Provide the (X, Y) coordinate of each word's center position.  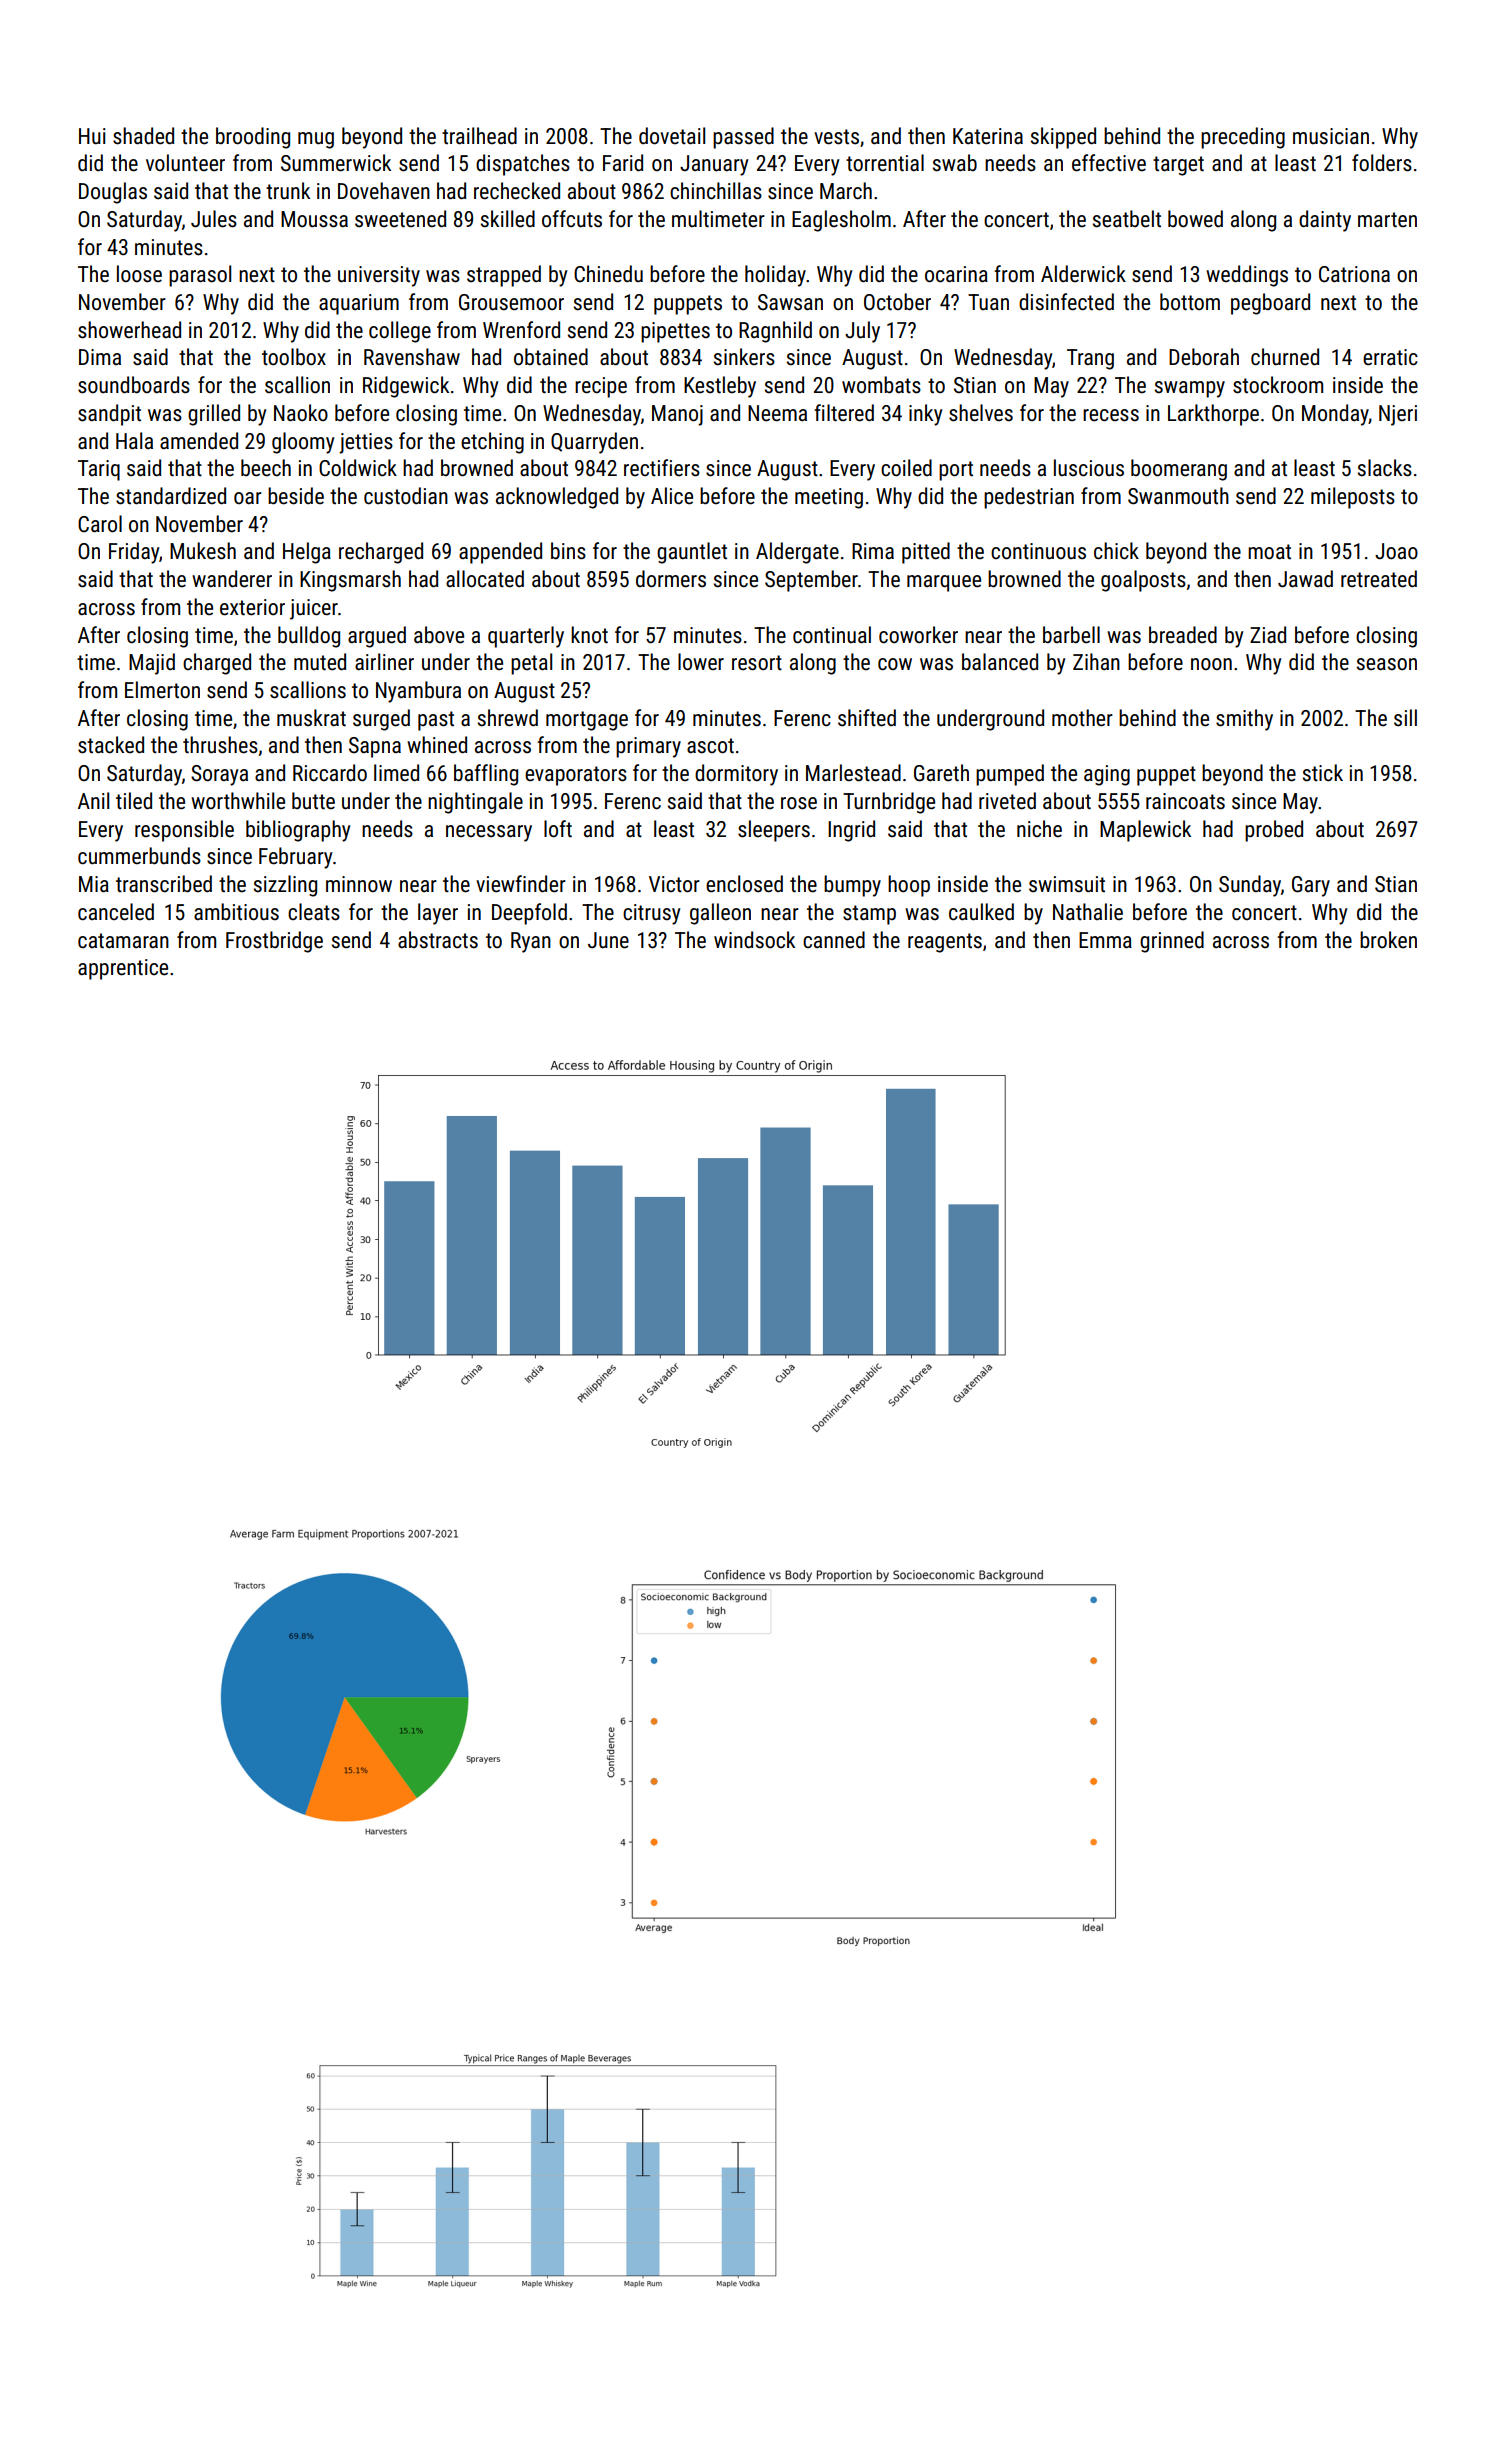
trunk (288, 191)
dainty (1325, 221)
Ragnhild (775, 332)
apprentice (123, 969)
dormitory (736, 775)
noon (1211, 664)
